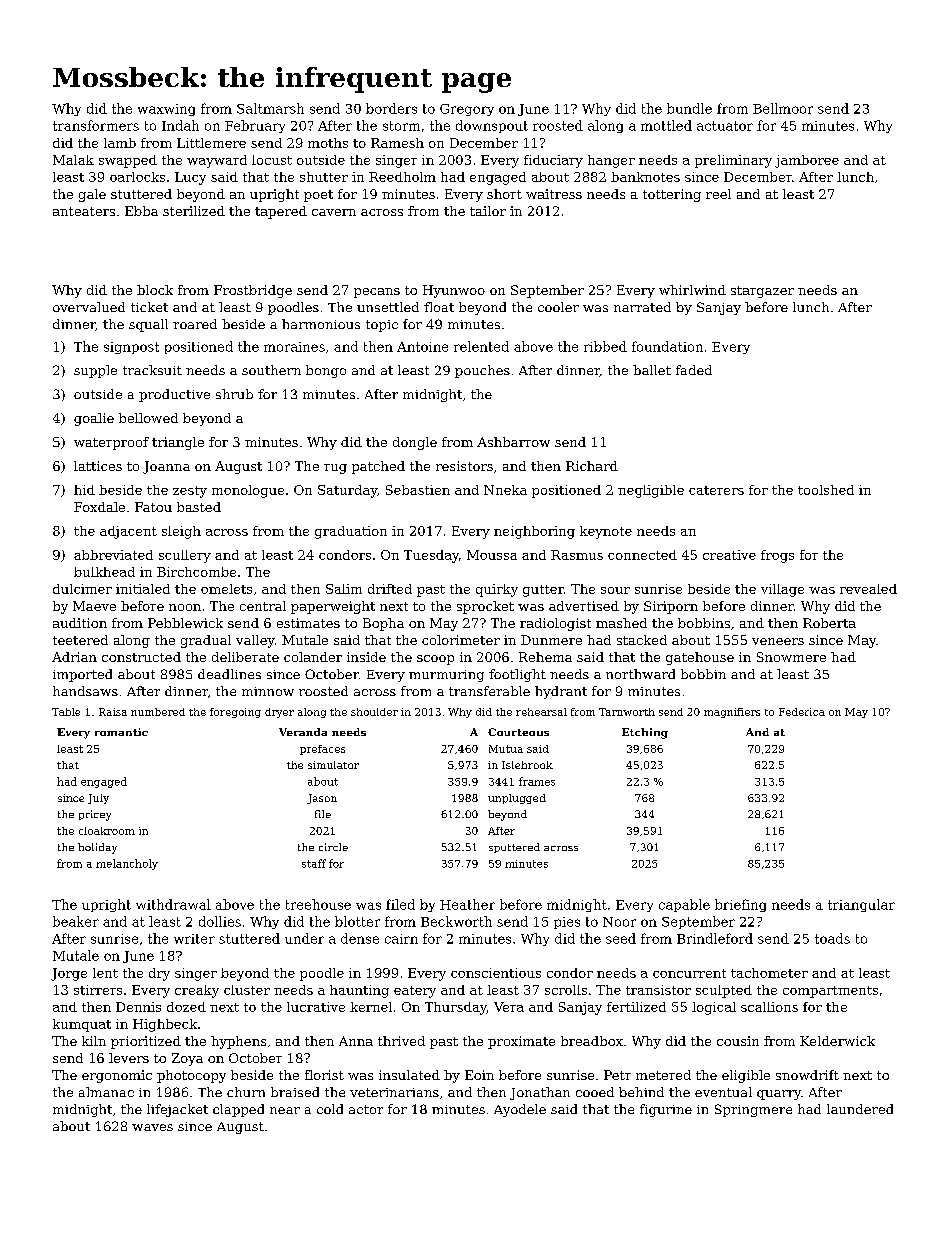 The width and height of the screenshot is (952, 1233). I want to click on magnifiers, so click(732, 713).
